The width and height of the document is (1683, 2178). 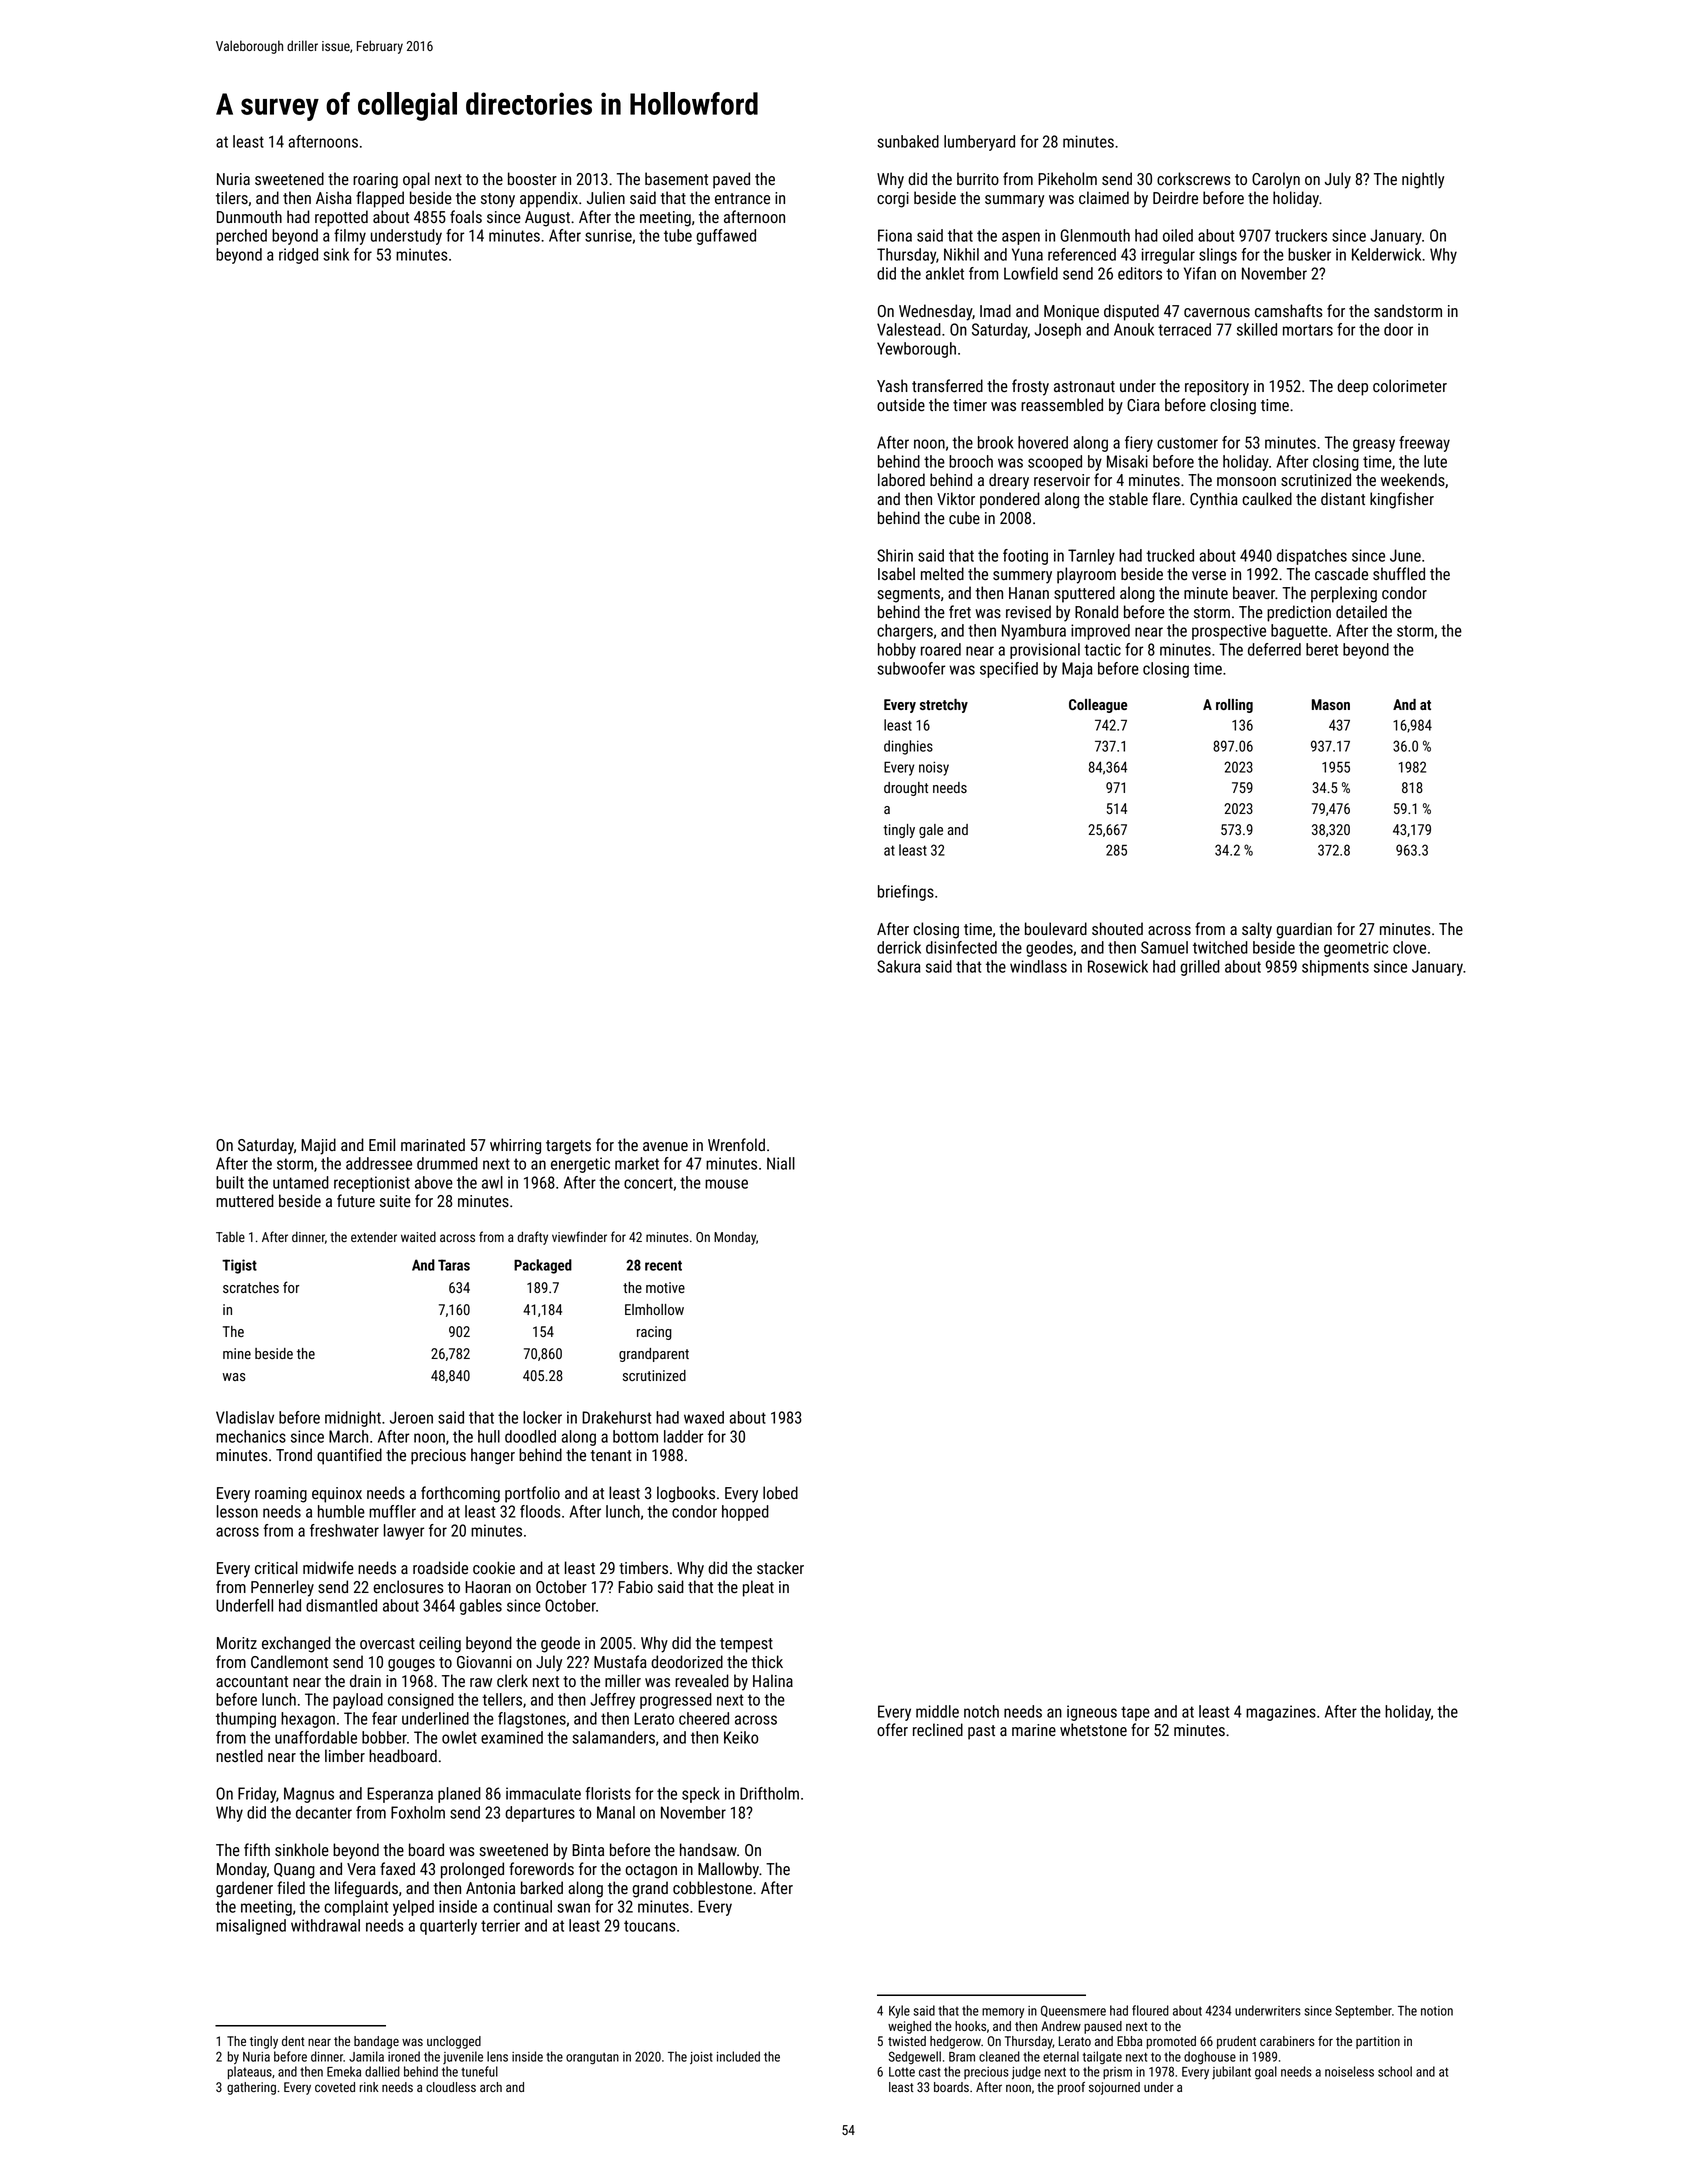 What do you see at coordinates (704, 1718) in the document?
I see `cheered` at bounding box center [704, 1718].
